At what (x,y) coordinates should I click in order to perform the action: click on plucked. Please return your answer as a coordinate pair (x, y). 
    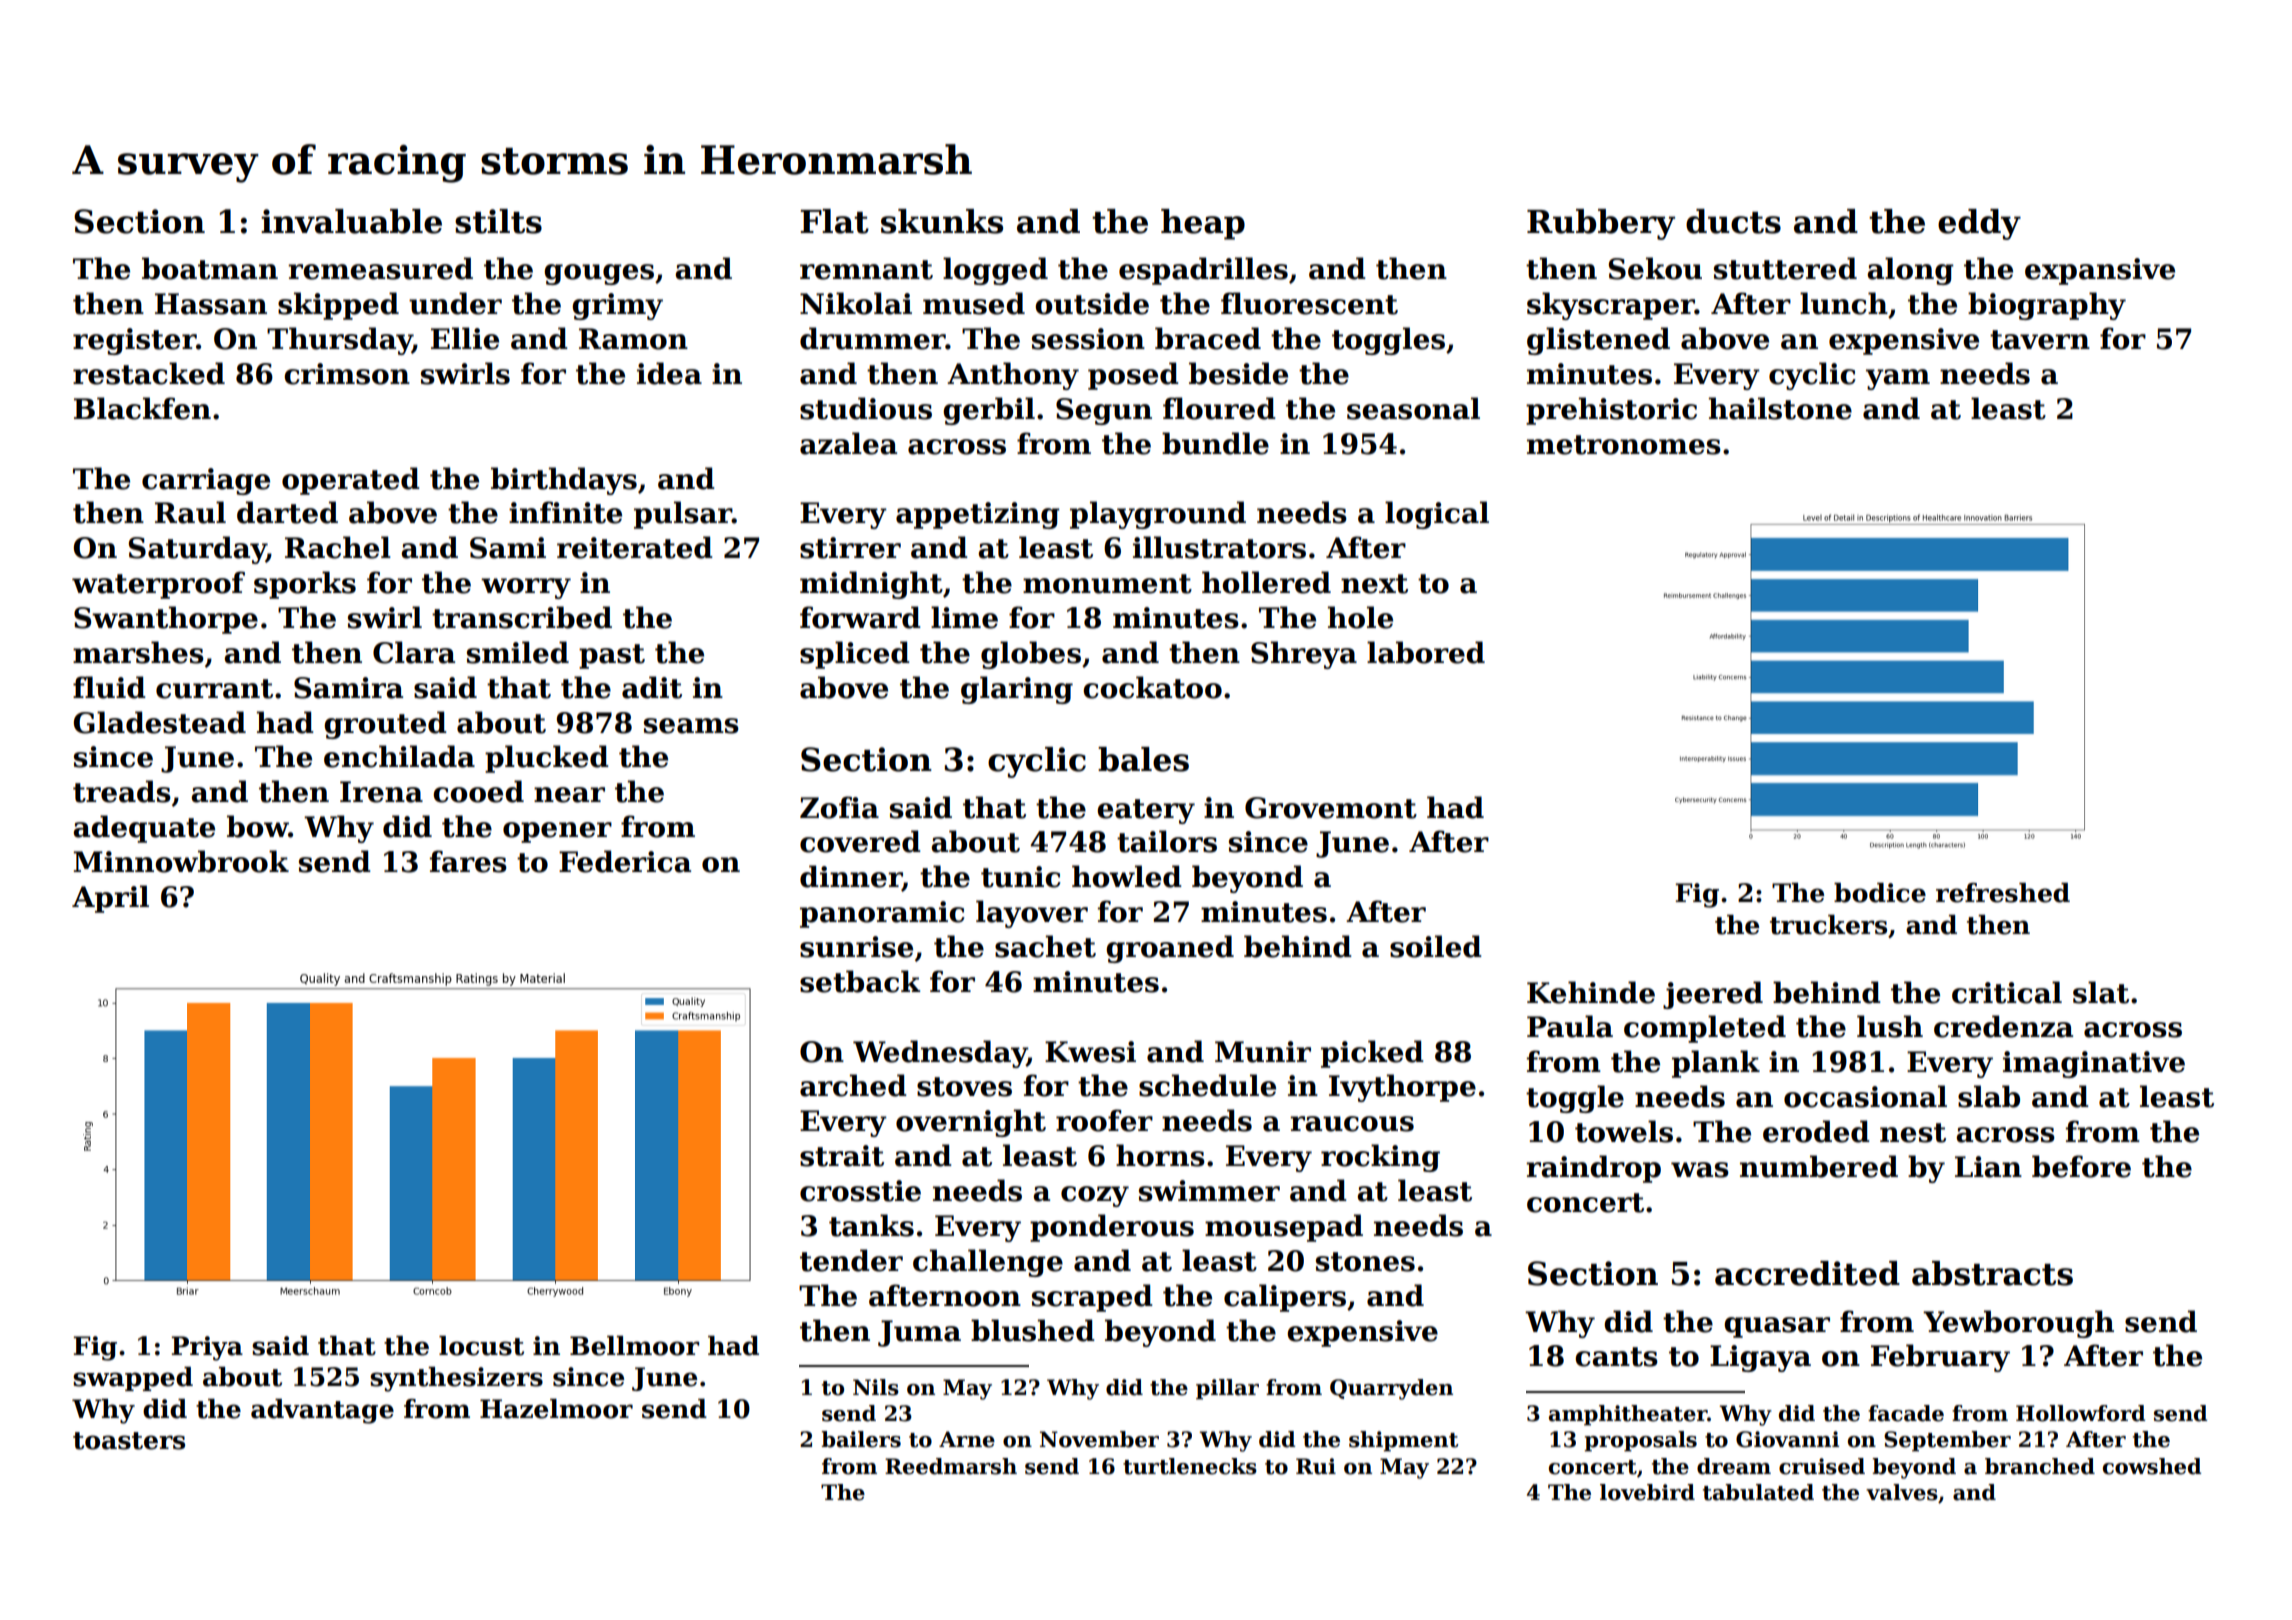
    Looking at the image, I should click on (547, 759).
